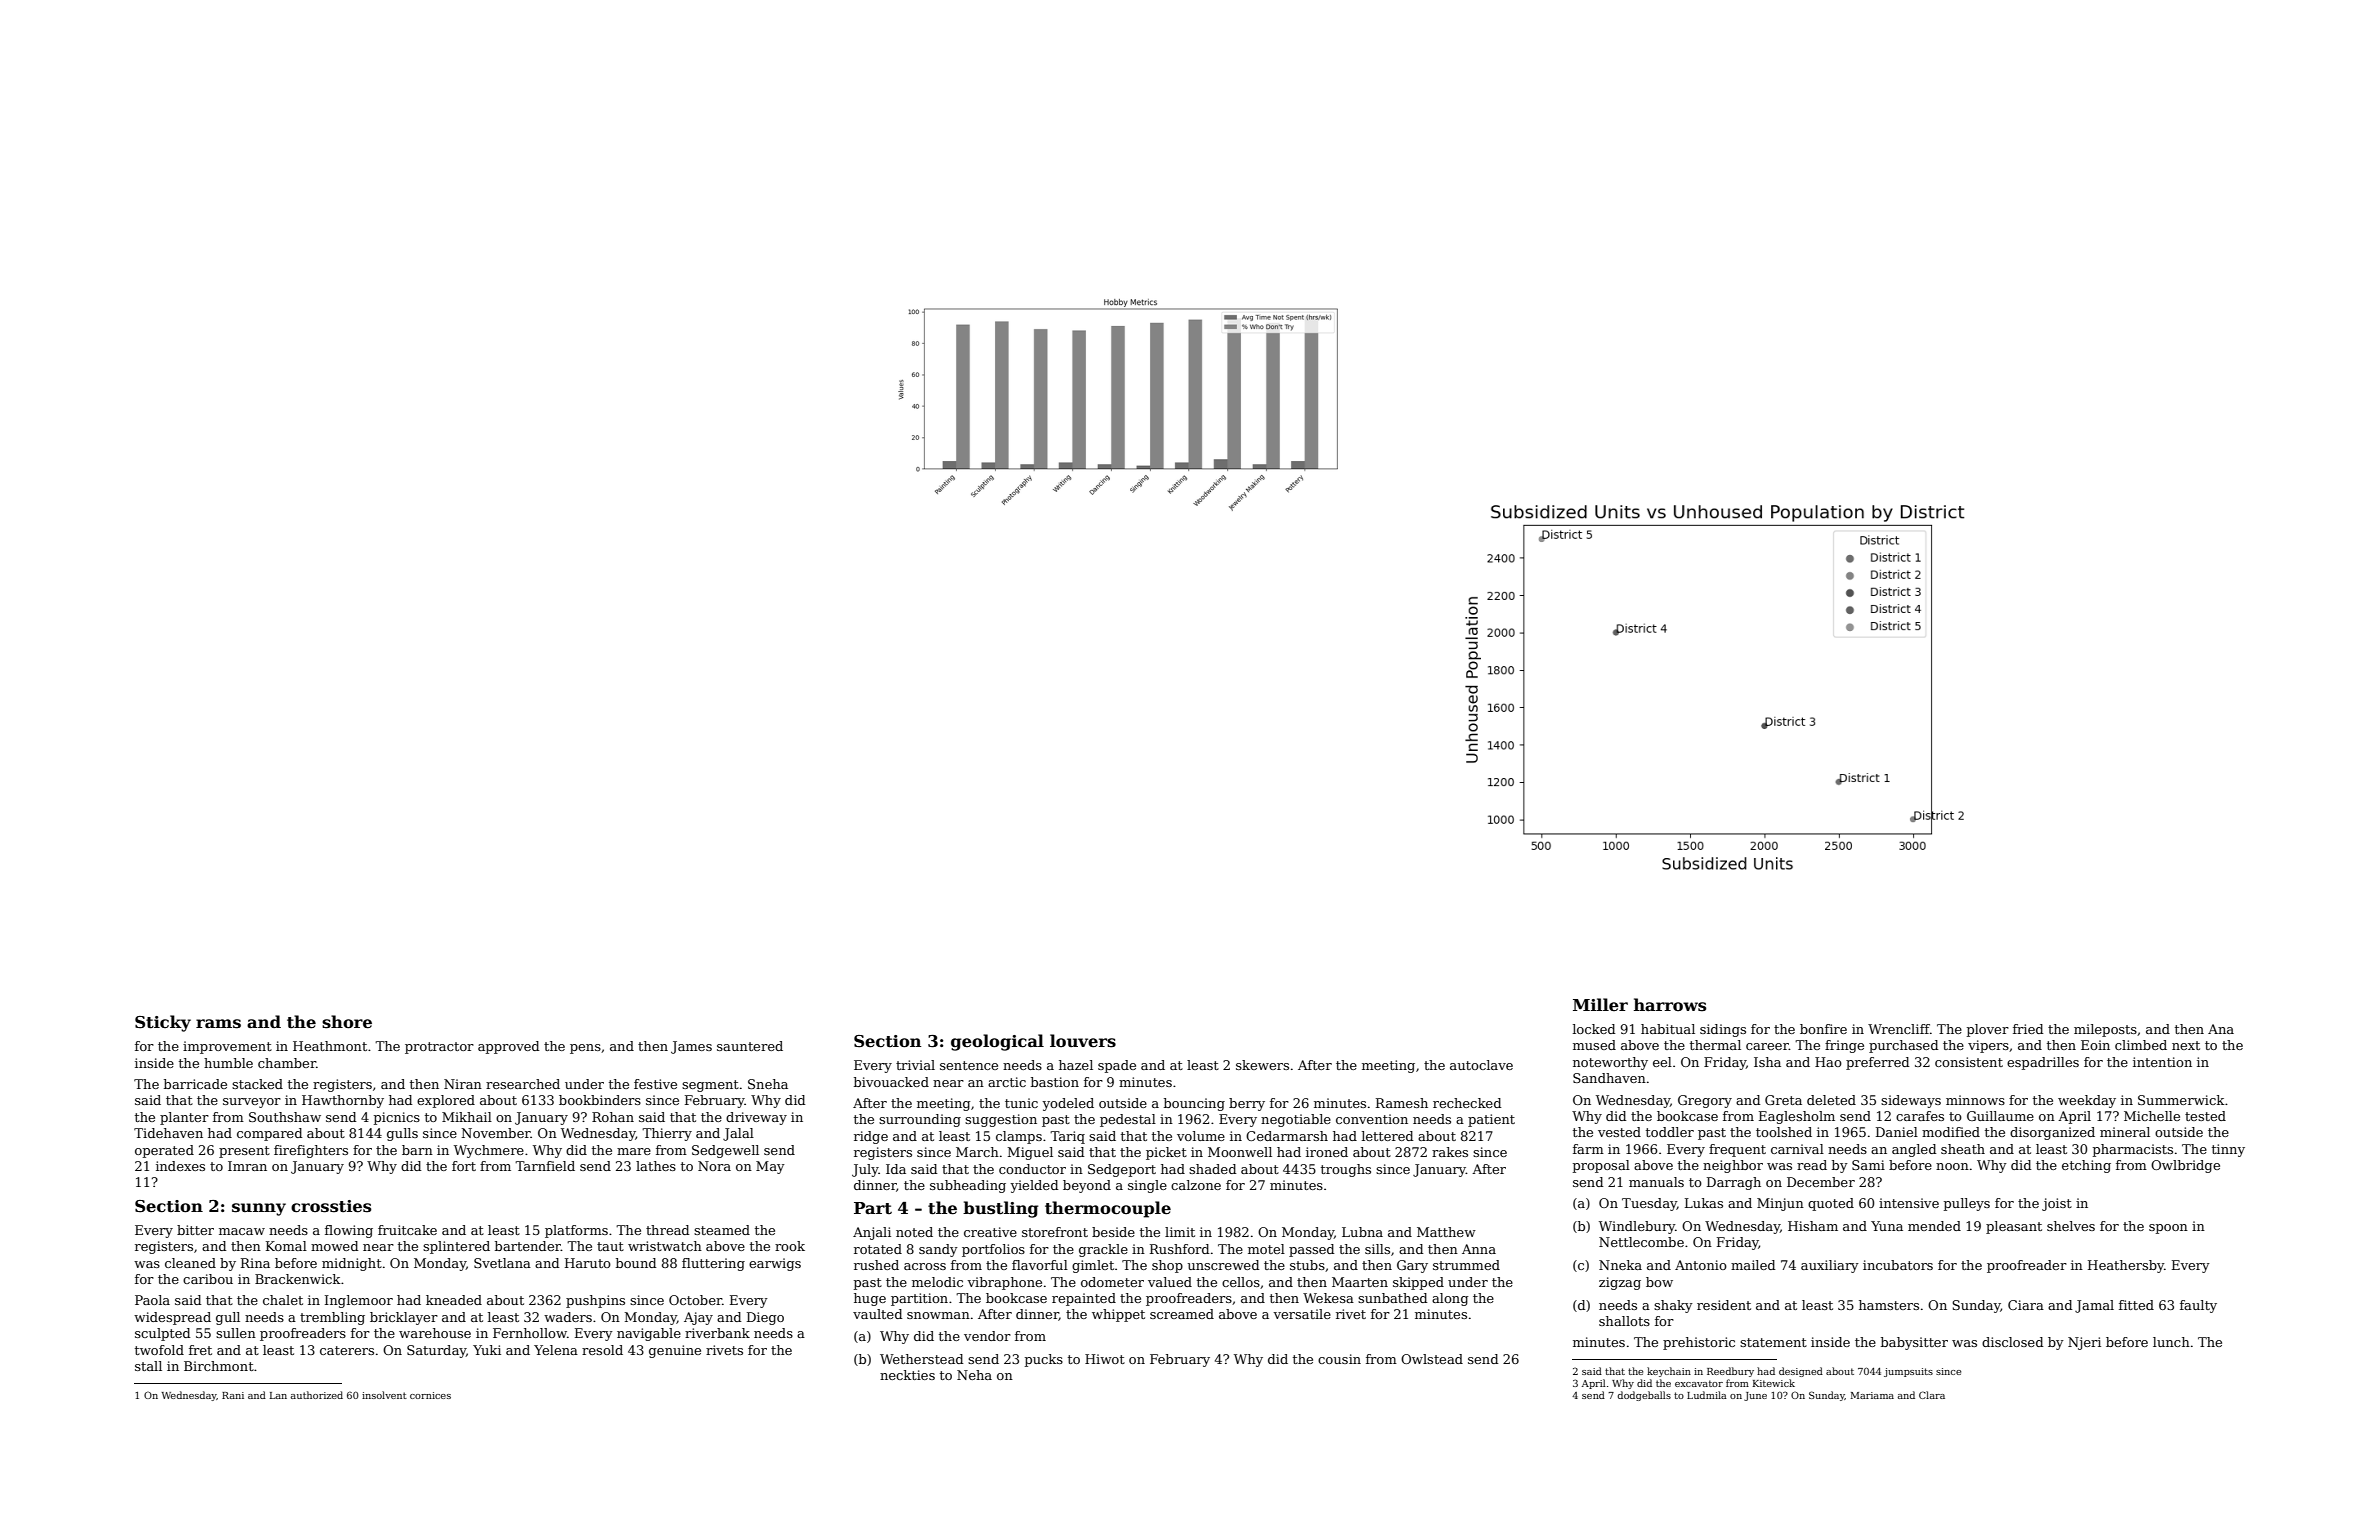 The image size is (2380, 1540). I want to click on Njeri, so click(2084, 1343).
